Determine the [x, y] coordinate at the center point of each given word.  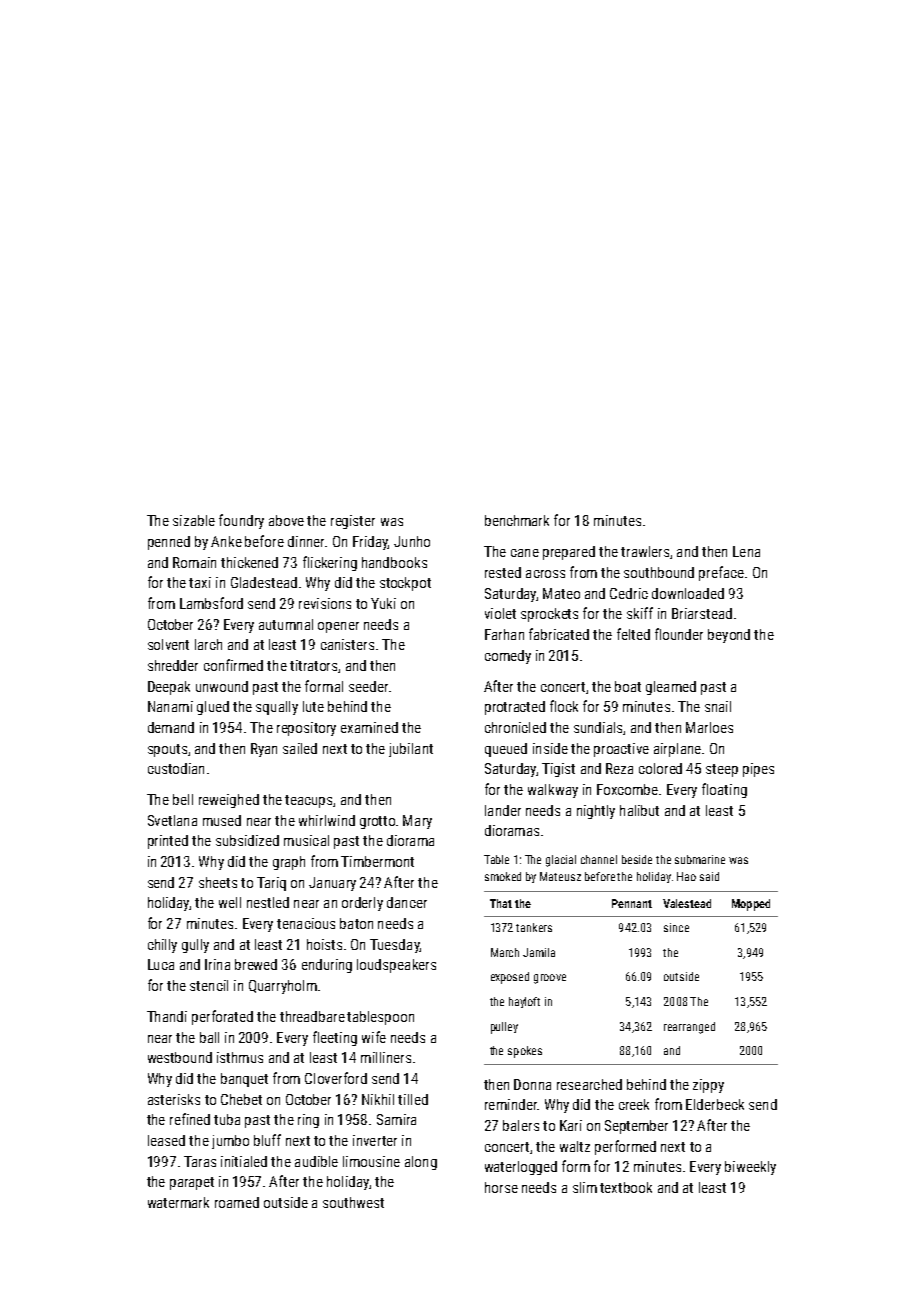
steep [722, 770]
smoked [503, 876]
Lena [746, 551]
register [353, 522]
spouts [167, 750]
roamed [237, 1202]
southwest [353, 1202]
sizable [194, 520]
